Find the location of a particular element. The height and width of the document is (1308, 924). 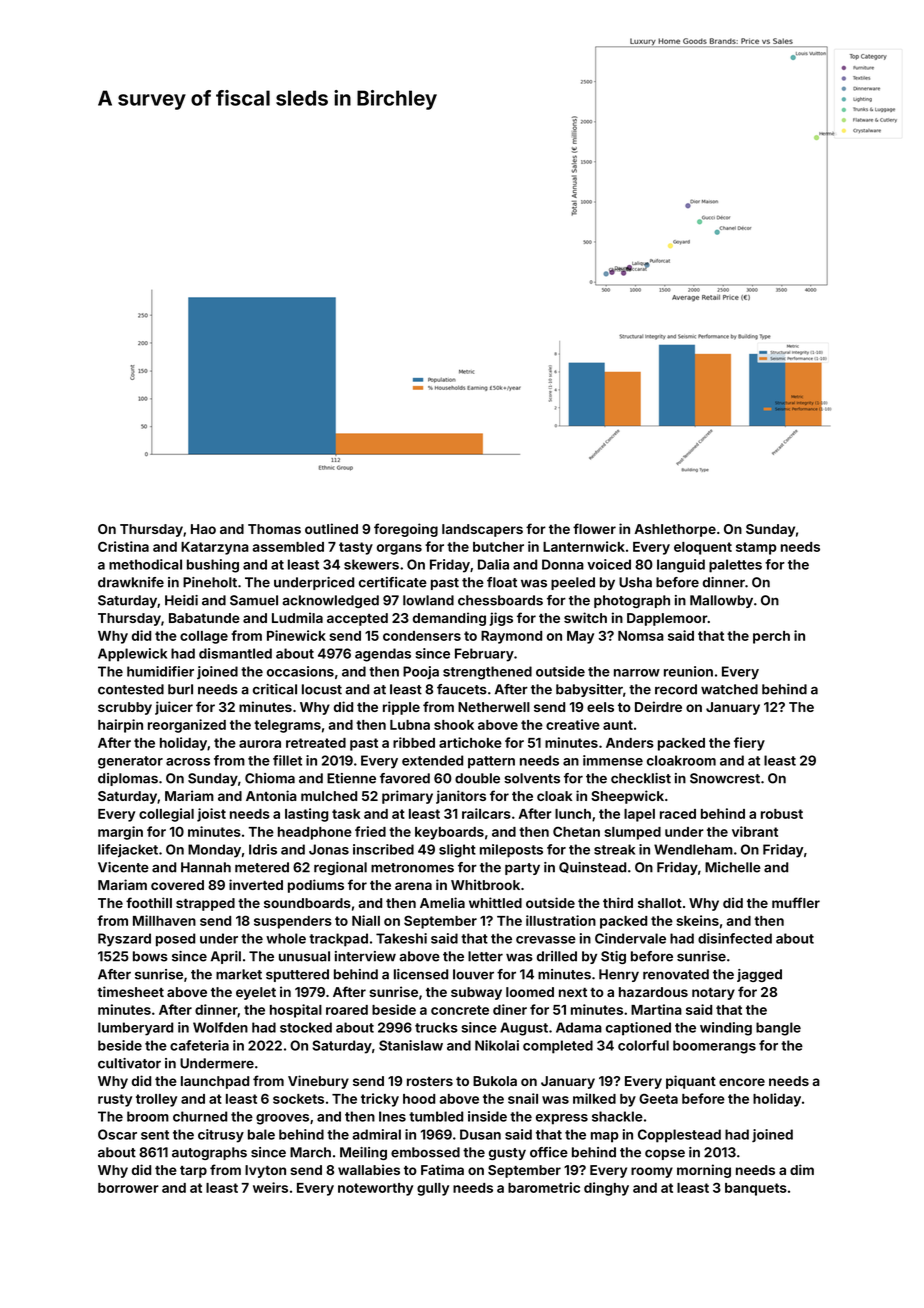

autographs is located at coordinates (209, 1153).
